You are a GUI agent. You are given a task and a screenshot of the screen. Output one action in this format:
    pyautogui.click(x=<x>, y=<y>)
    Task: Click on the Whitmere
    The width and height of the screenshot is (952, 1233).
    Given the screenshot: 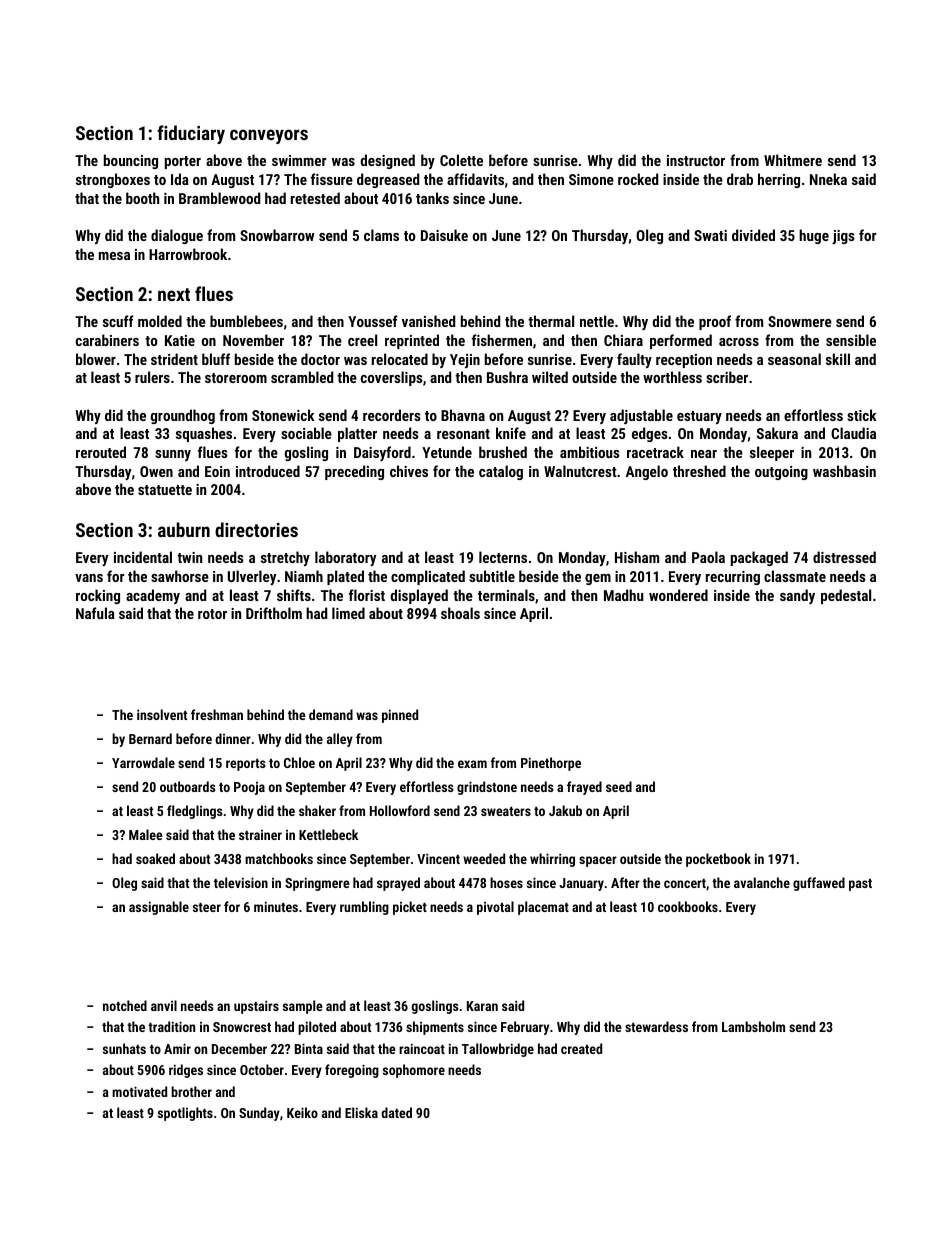 What is the action you would take?
    pyautogui.click(x=793, y=160)
